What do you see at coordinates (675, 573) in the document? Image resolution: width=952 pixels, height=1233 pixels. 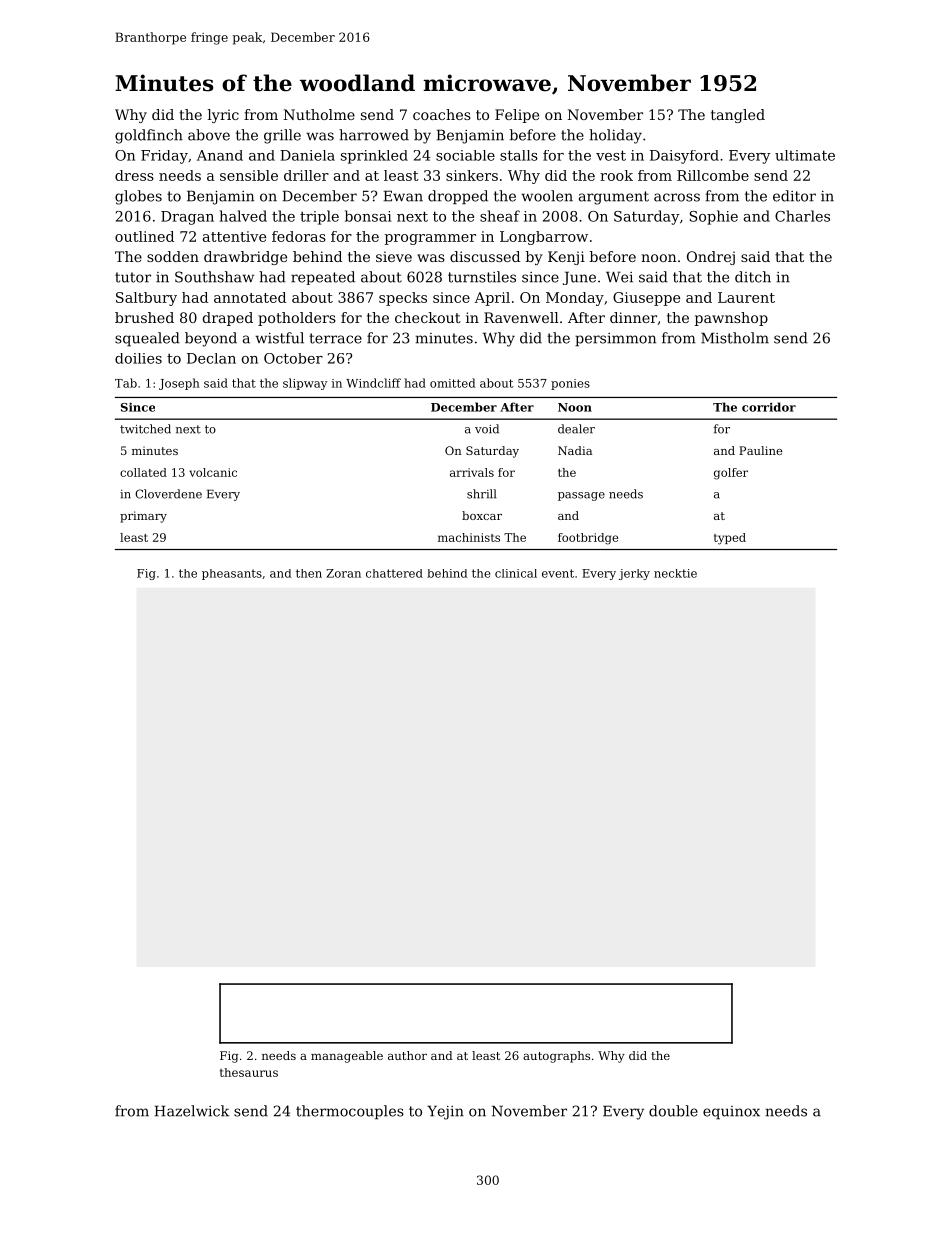 I see `necktie` at bounding box center [675, 573].
